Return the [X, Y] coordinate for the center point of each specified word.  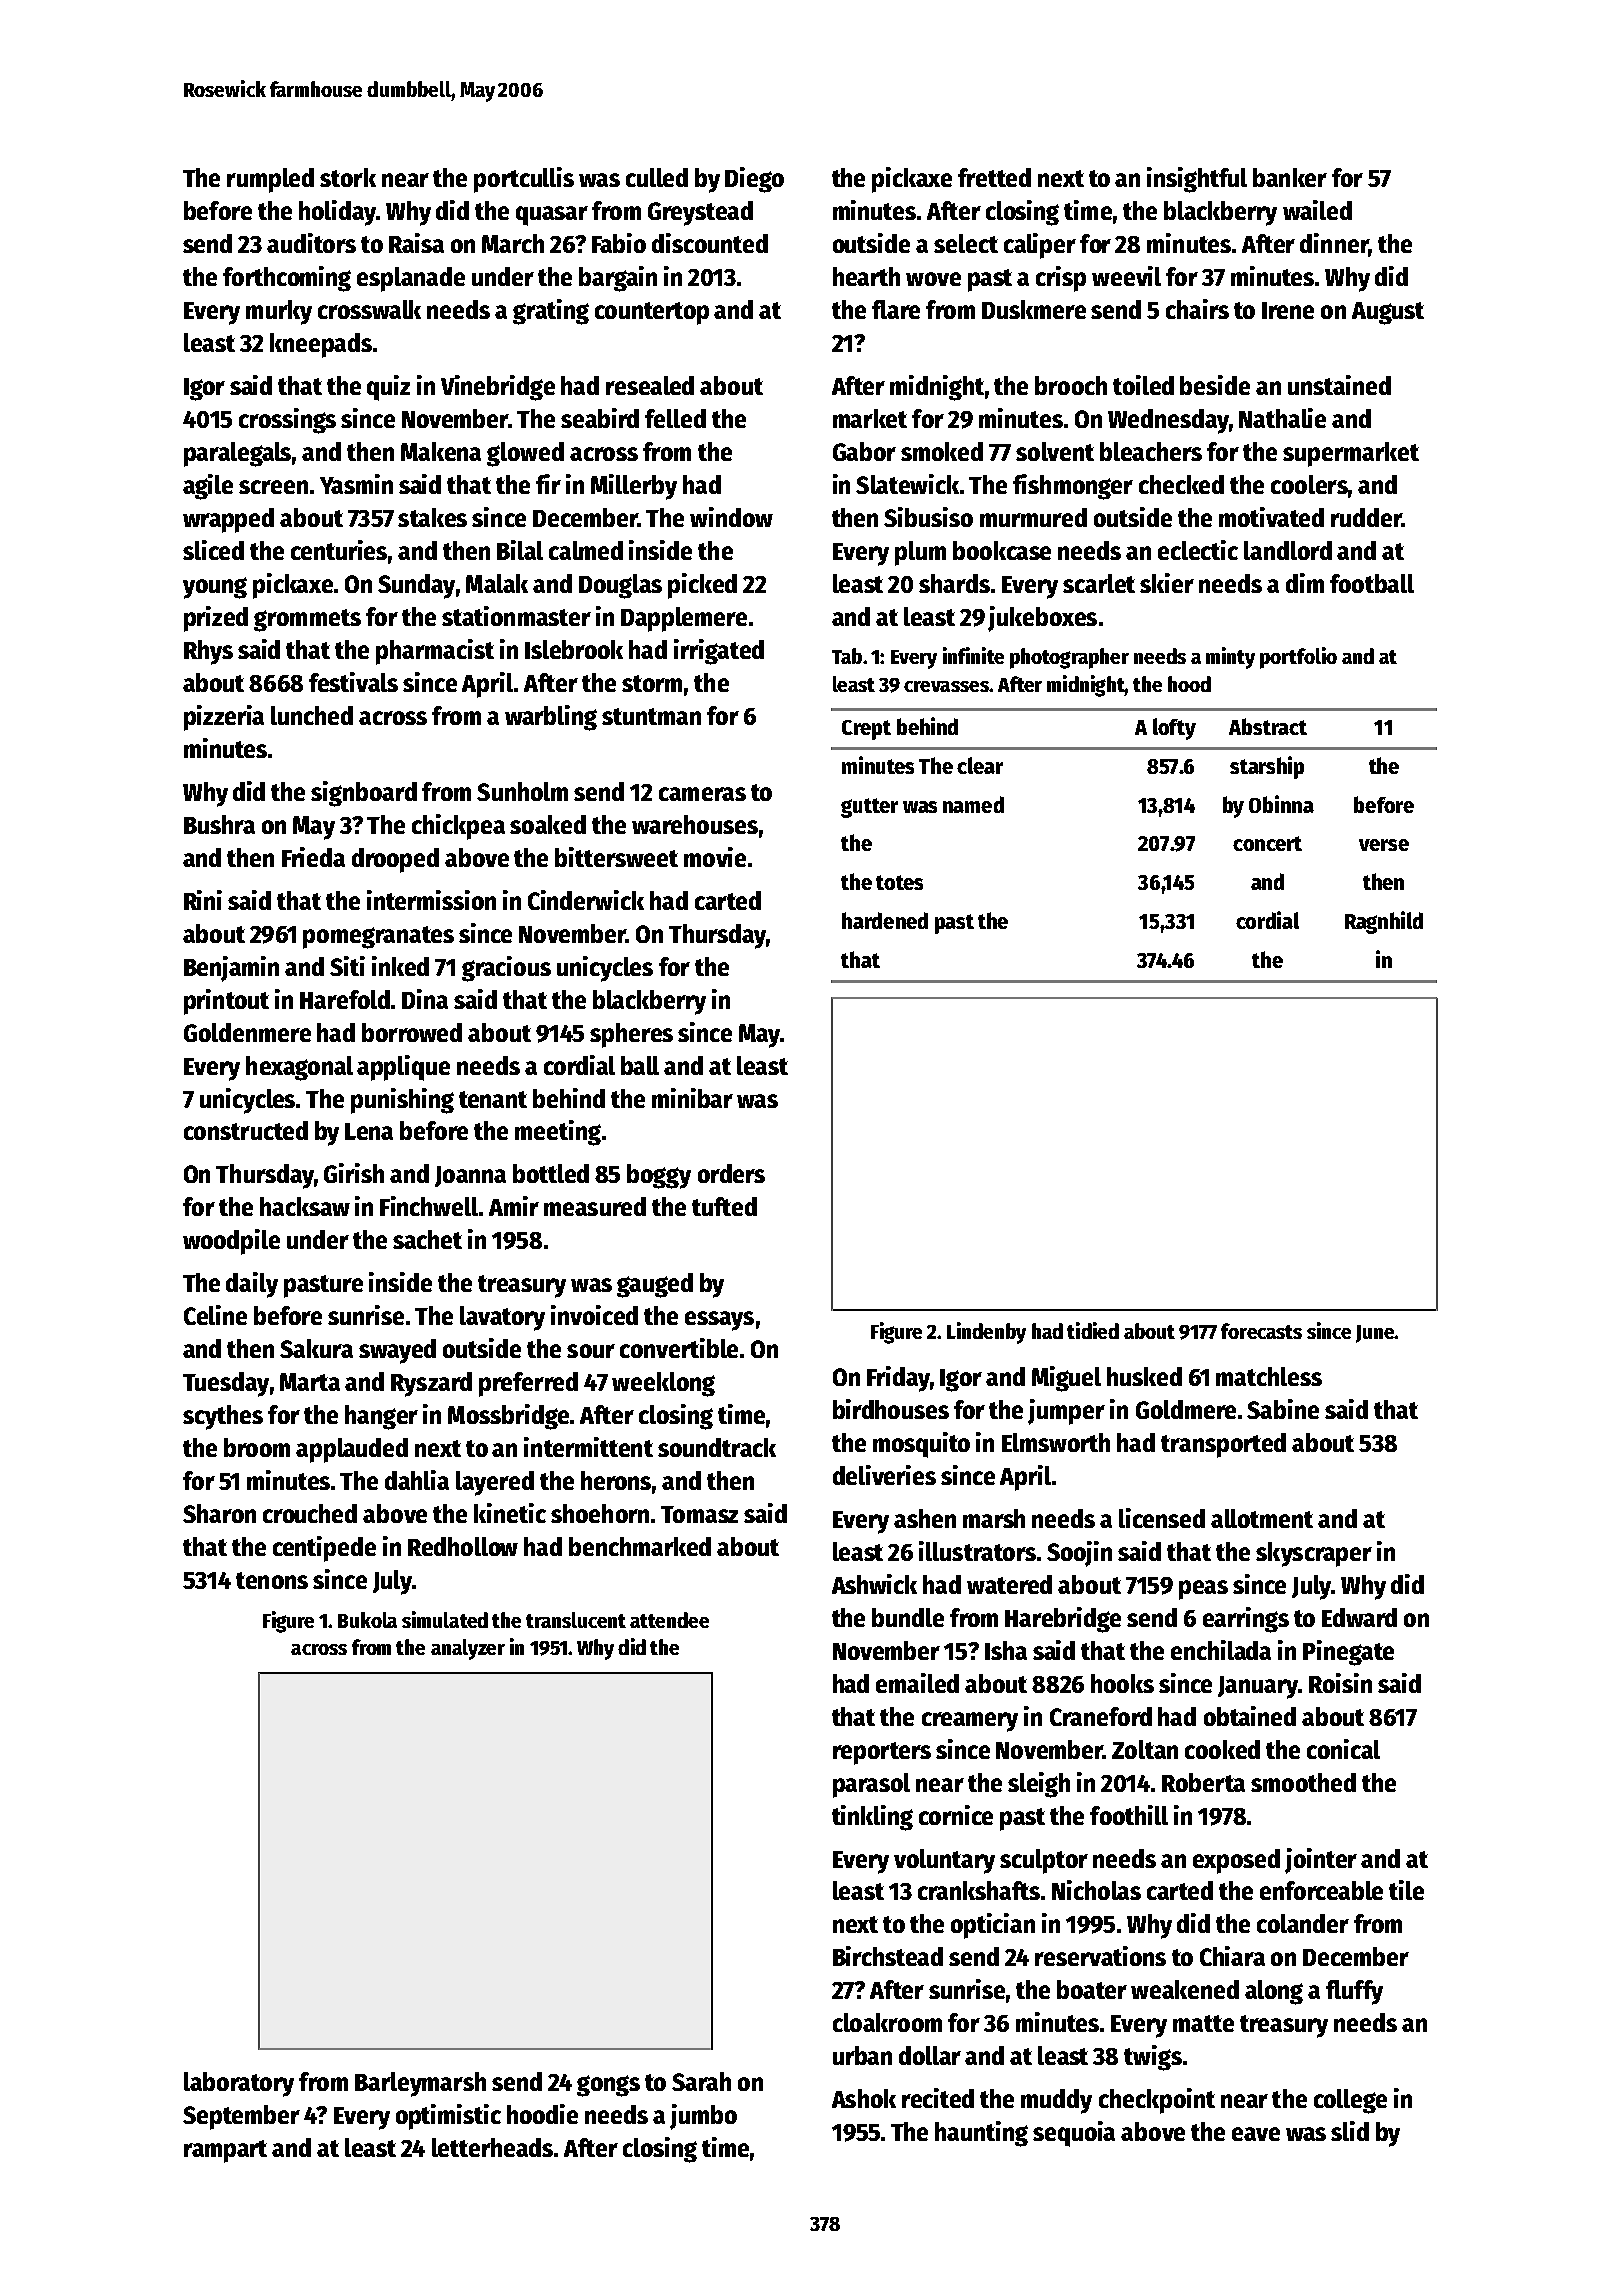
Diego [754, 180]
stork [348, 177]
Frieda [313, 857]
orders [731, 1173]
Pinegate [1348, 1653]
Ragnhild [1384, 922]
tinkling [872, 1818]
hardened [885, 920]
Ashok [864, 2098]
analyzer [468, 1649]
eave [1256, 2134]
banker [1290, 177]
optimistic [448, 2117]
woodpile [231, 1242]
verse [1384, 845]
